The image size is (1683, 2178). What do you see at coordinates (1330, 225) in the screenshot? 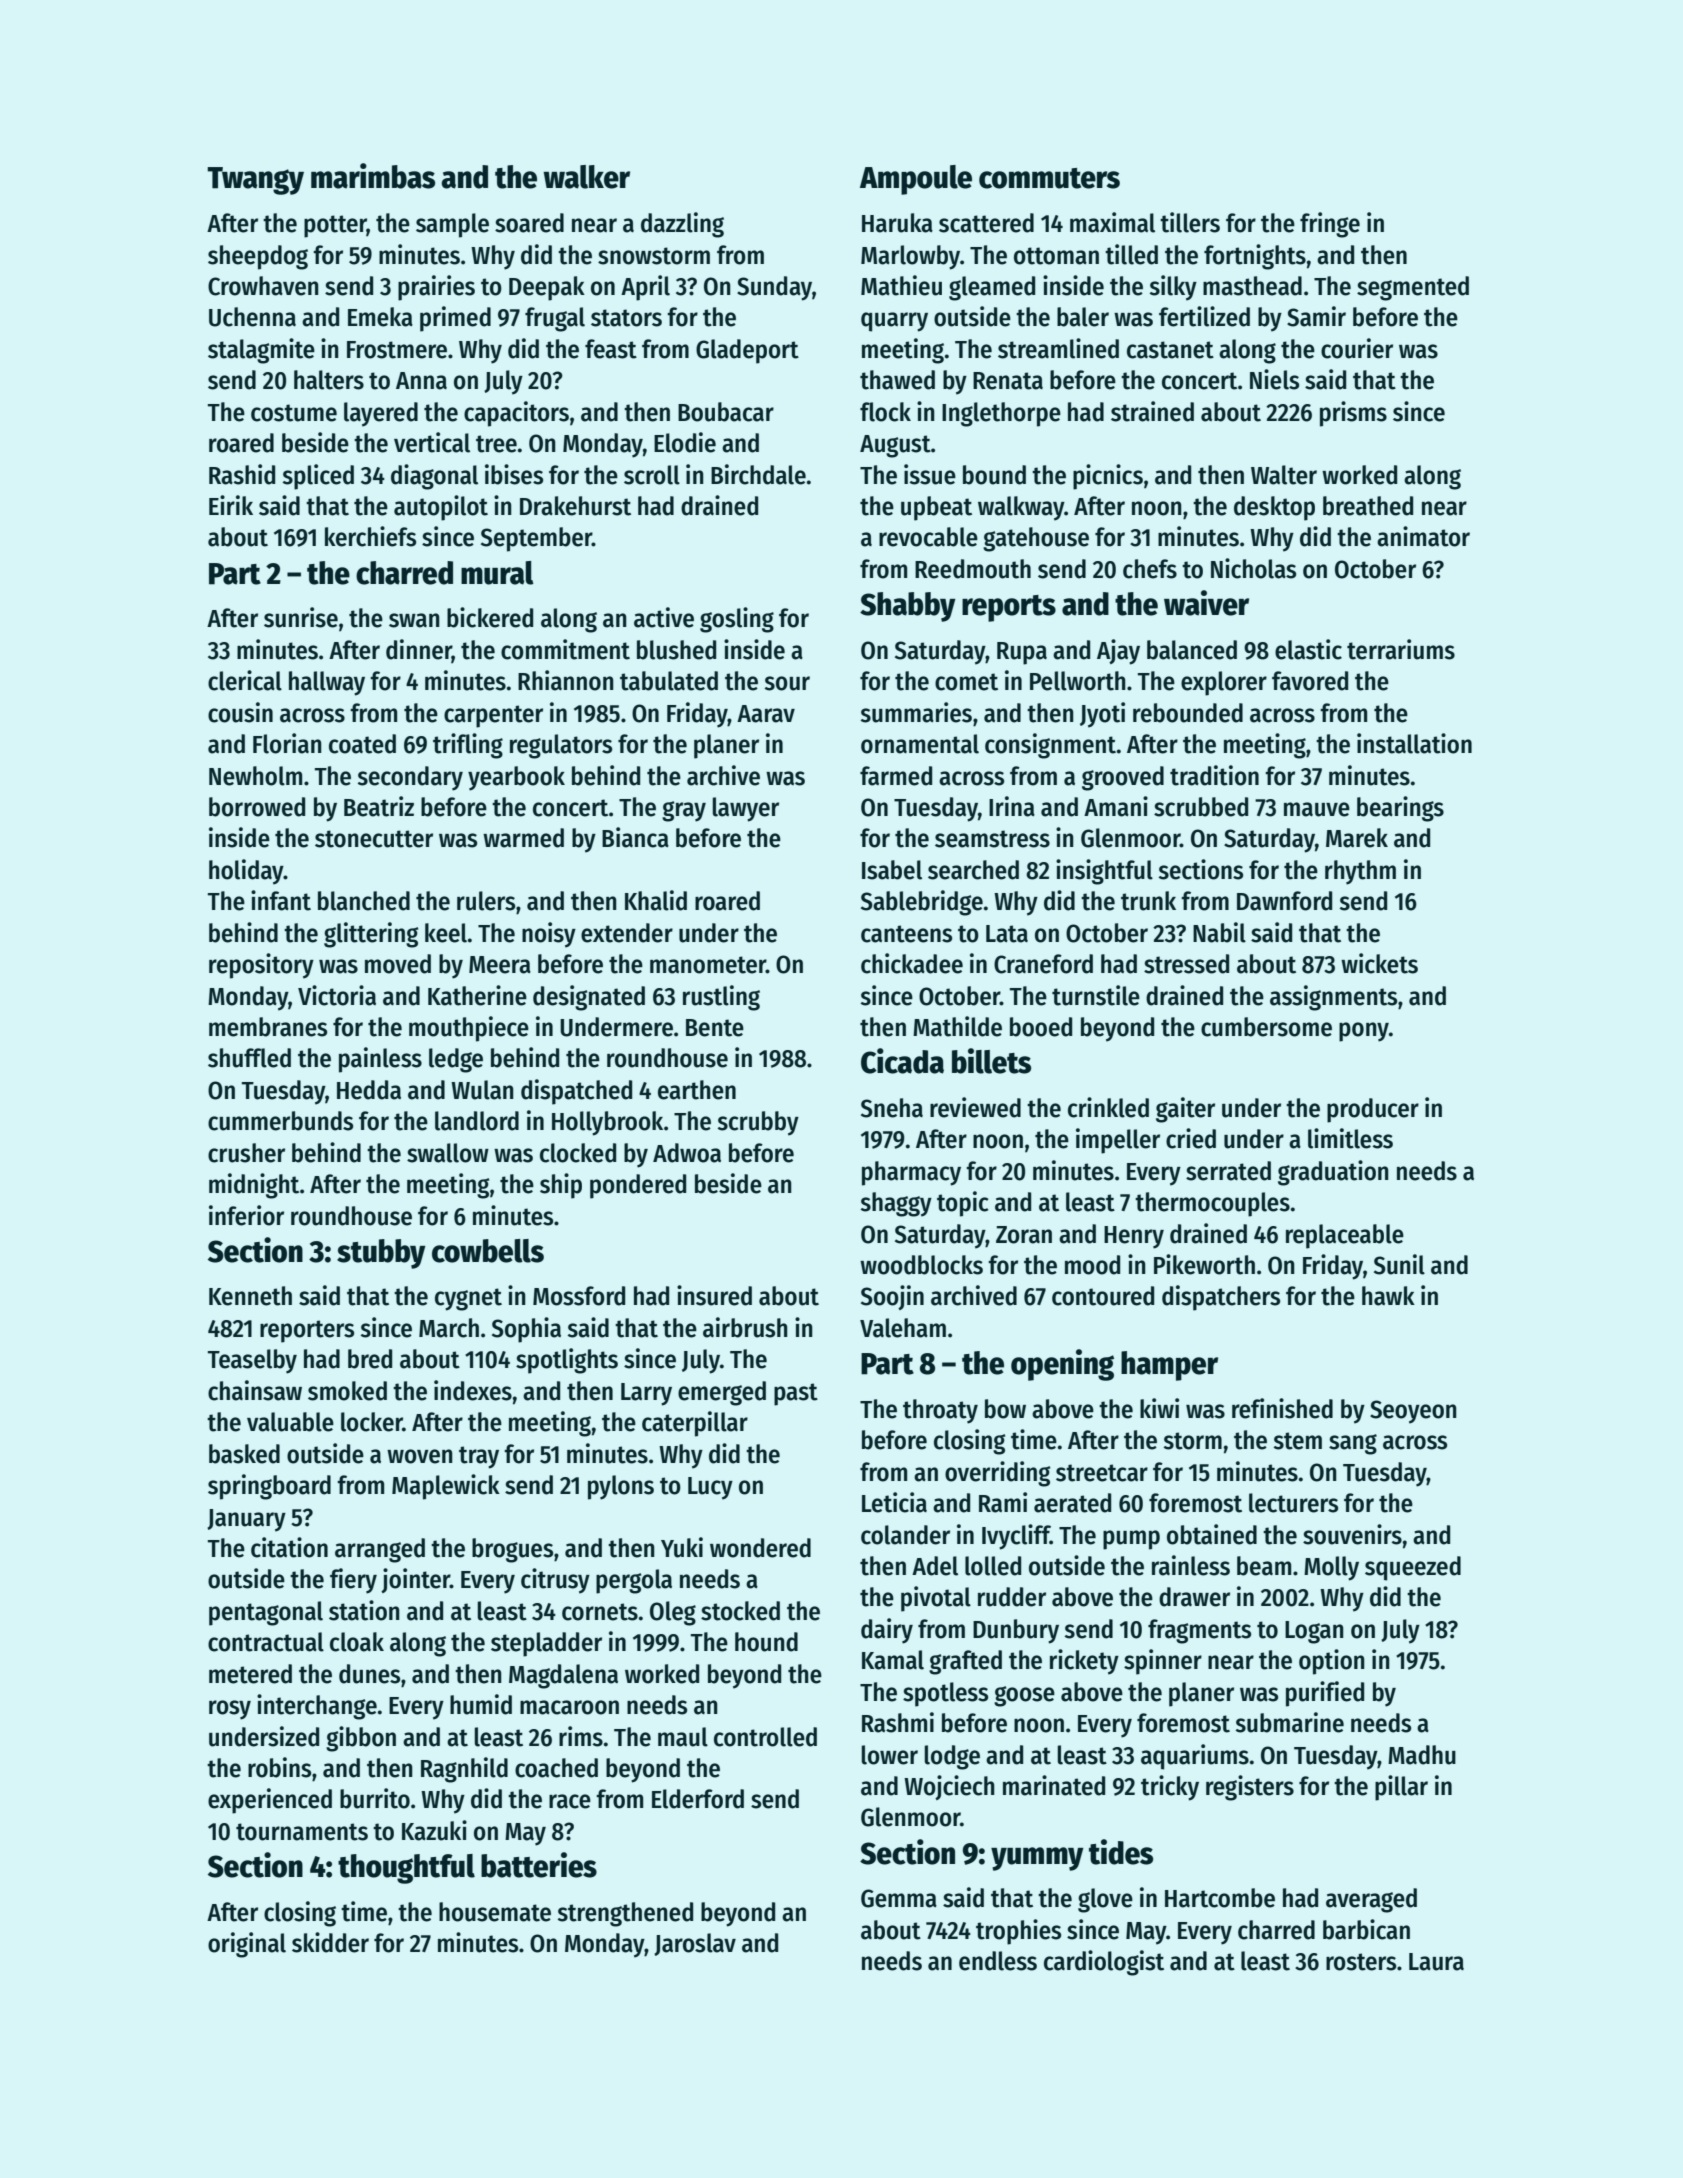
I see `fringe` at bounding box center [1330, 225].
